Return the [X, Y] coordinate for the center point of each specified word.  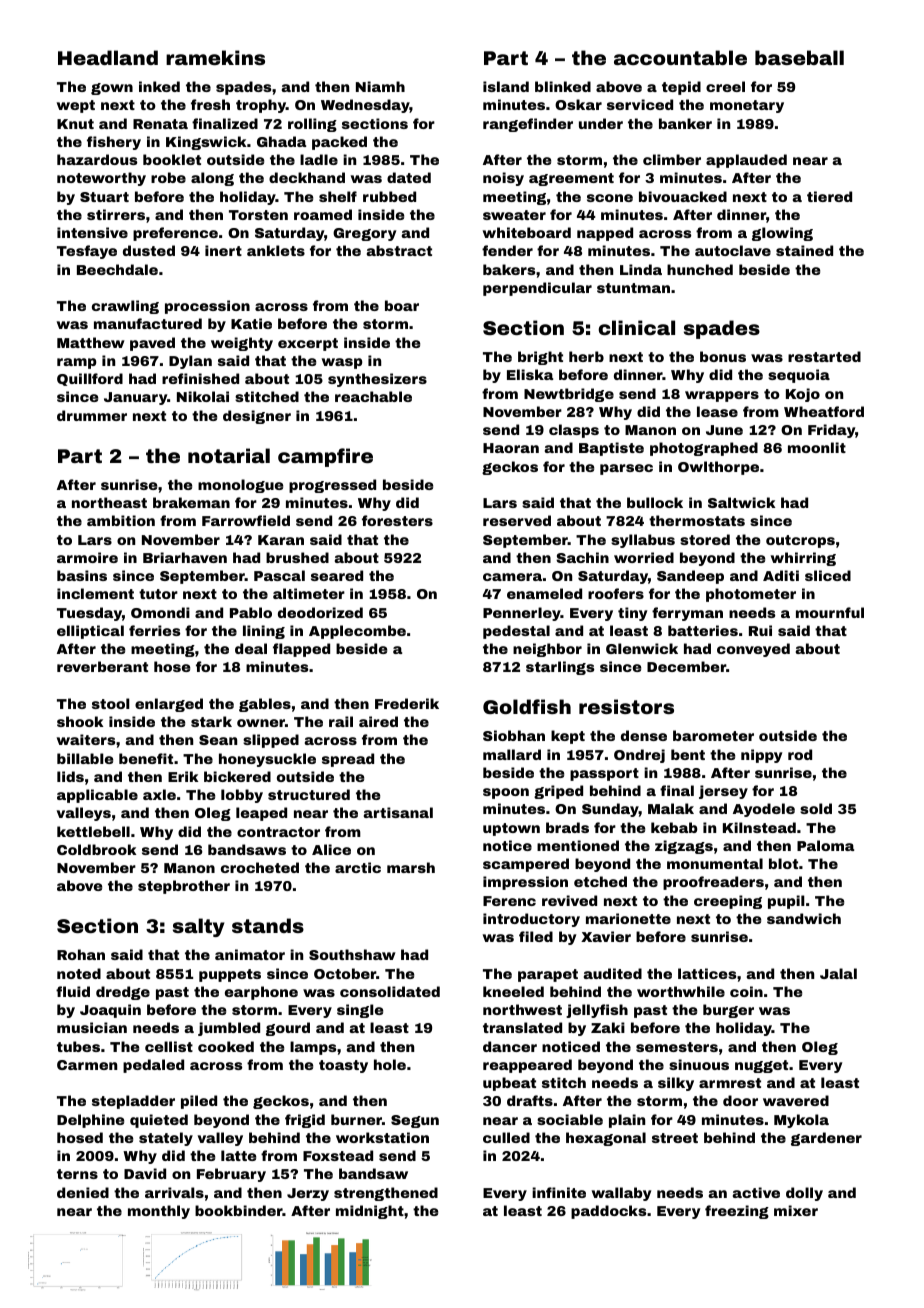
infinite [559, 1192]
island [506, 86]
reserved [517, 520]
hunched [700, 269]
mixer [796, 1210]
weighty [242, 344]
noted [79, 973]
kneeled [513, 991]
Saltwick [741, 502]
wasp [342, 363]
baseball [799, 57]
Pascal [279, 575]
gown [112, 89]
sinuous [699, 1064]
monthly [159, 1212]
